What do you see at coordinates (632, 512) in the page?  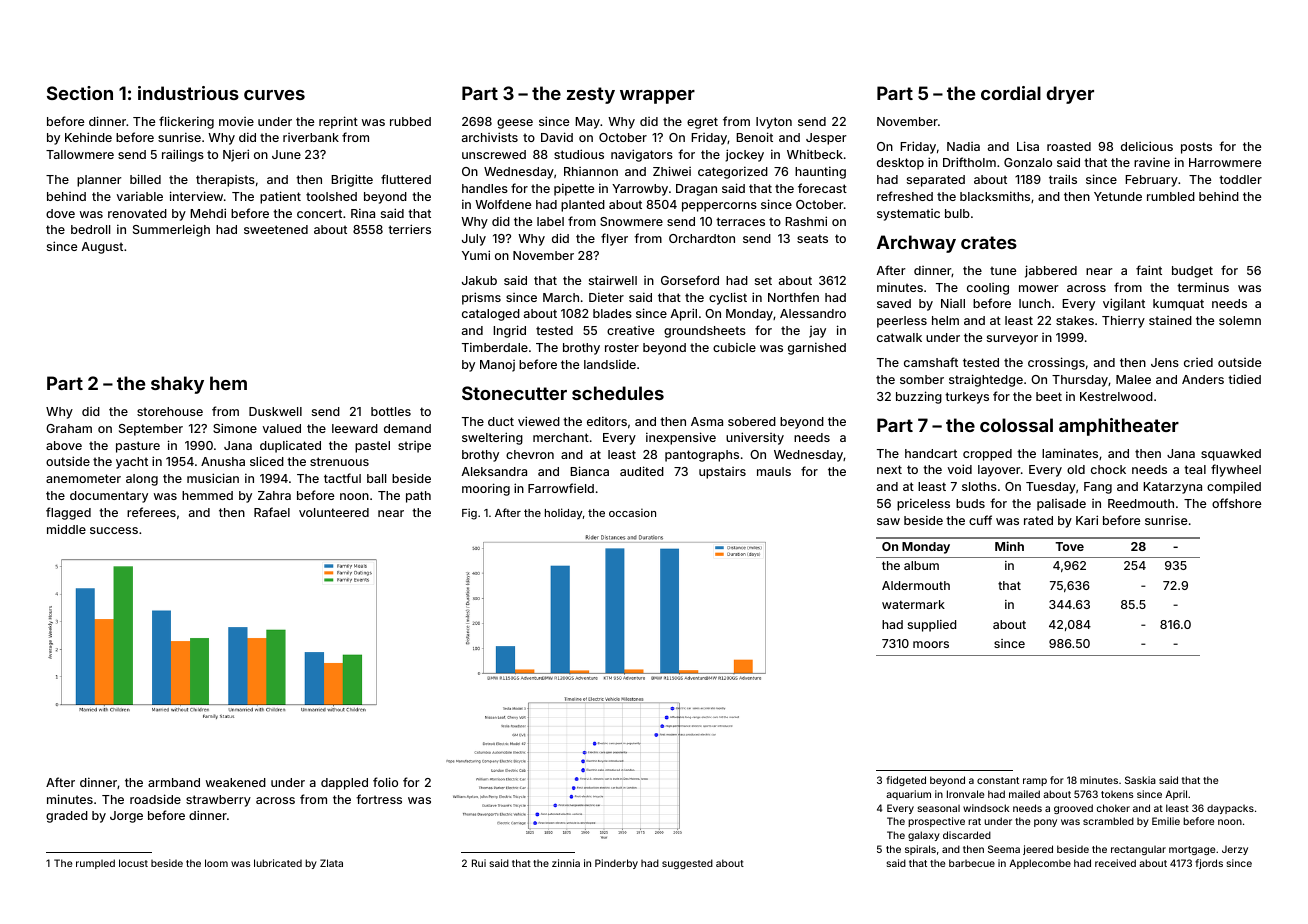 I see `occasion` at bounding box center [632, 512].
